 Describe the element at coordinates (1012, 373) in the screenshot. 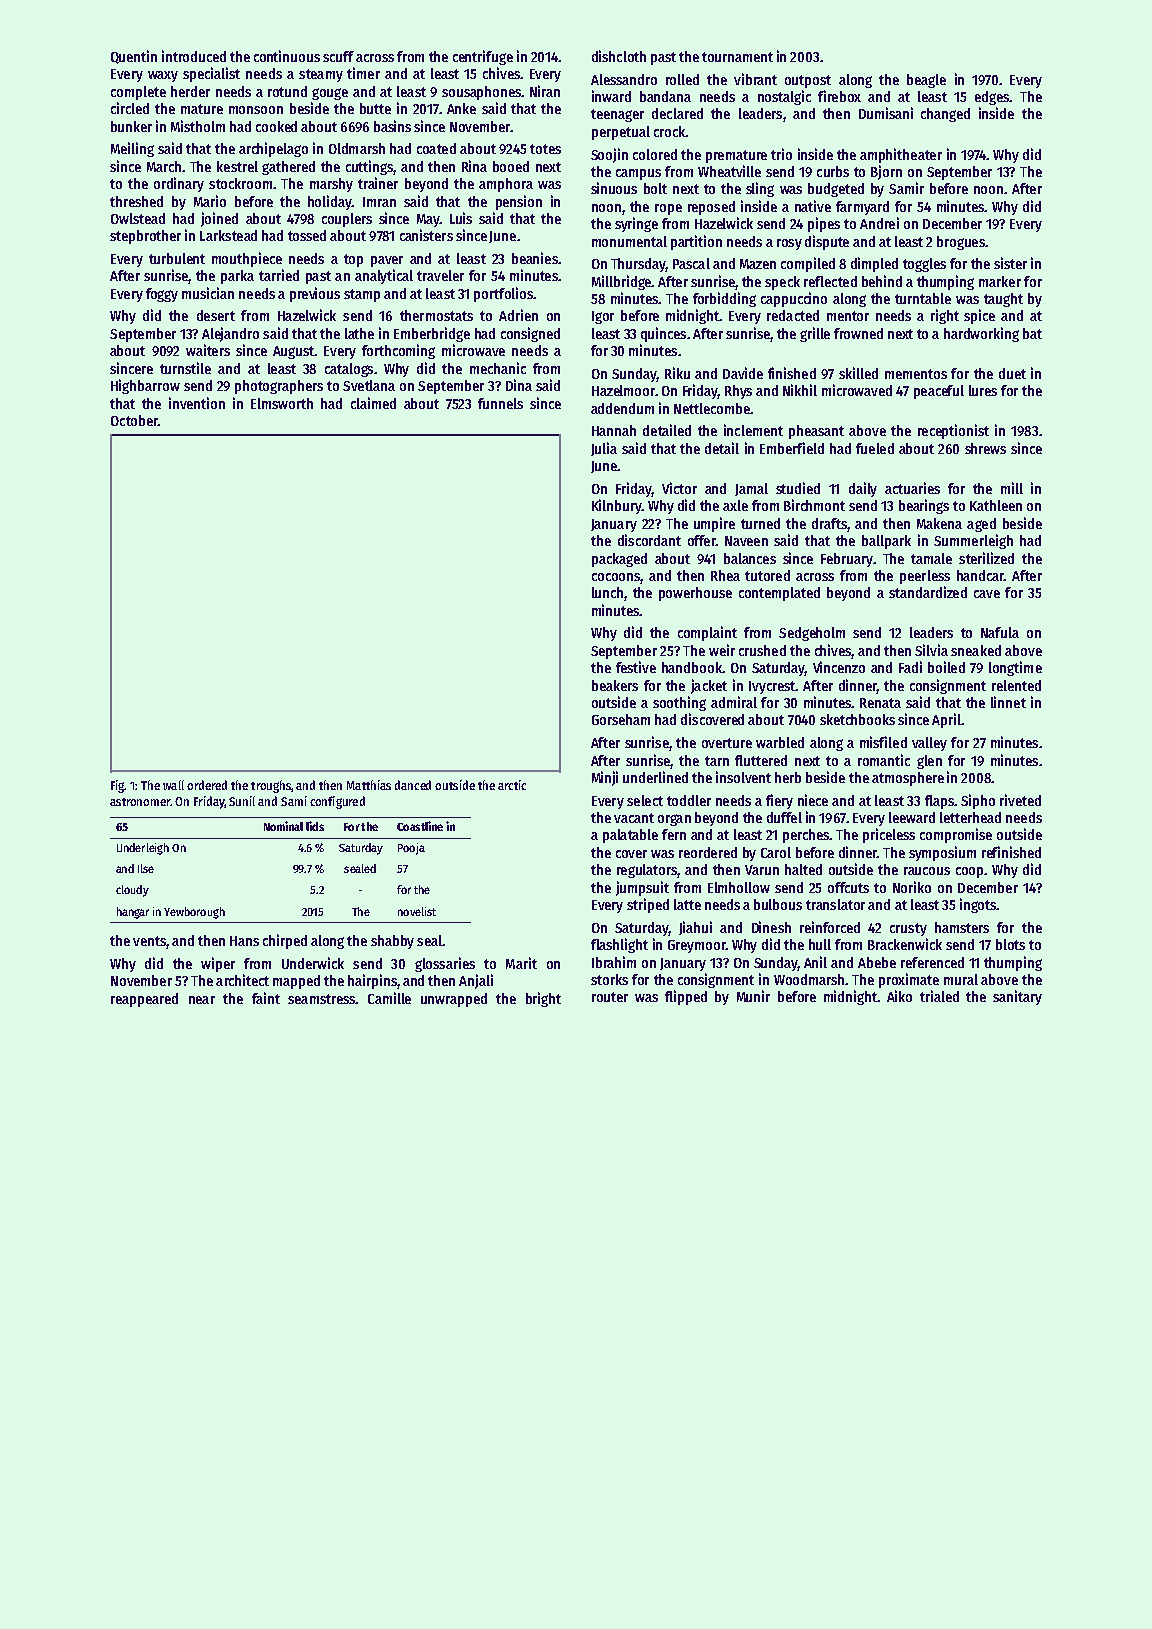

I see `duet` at that location.
